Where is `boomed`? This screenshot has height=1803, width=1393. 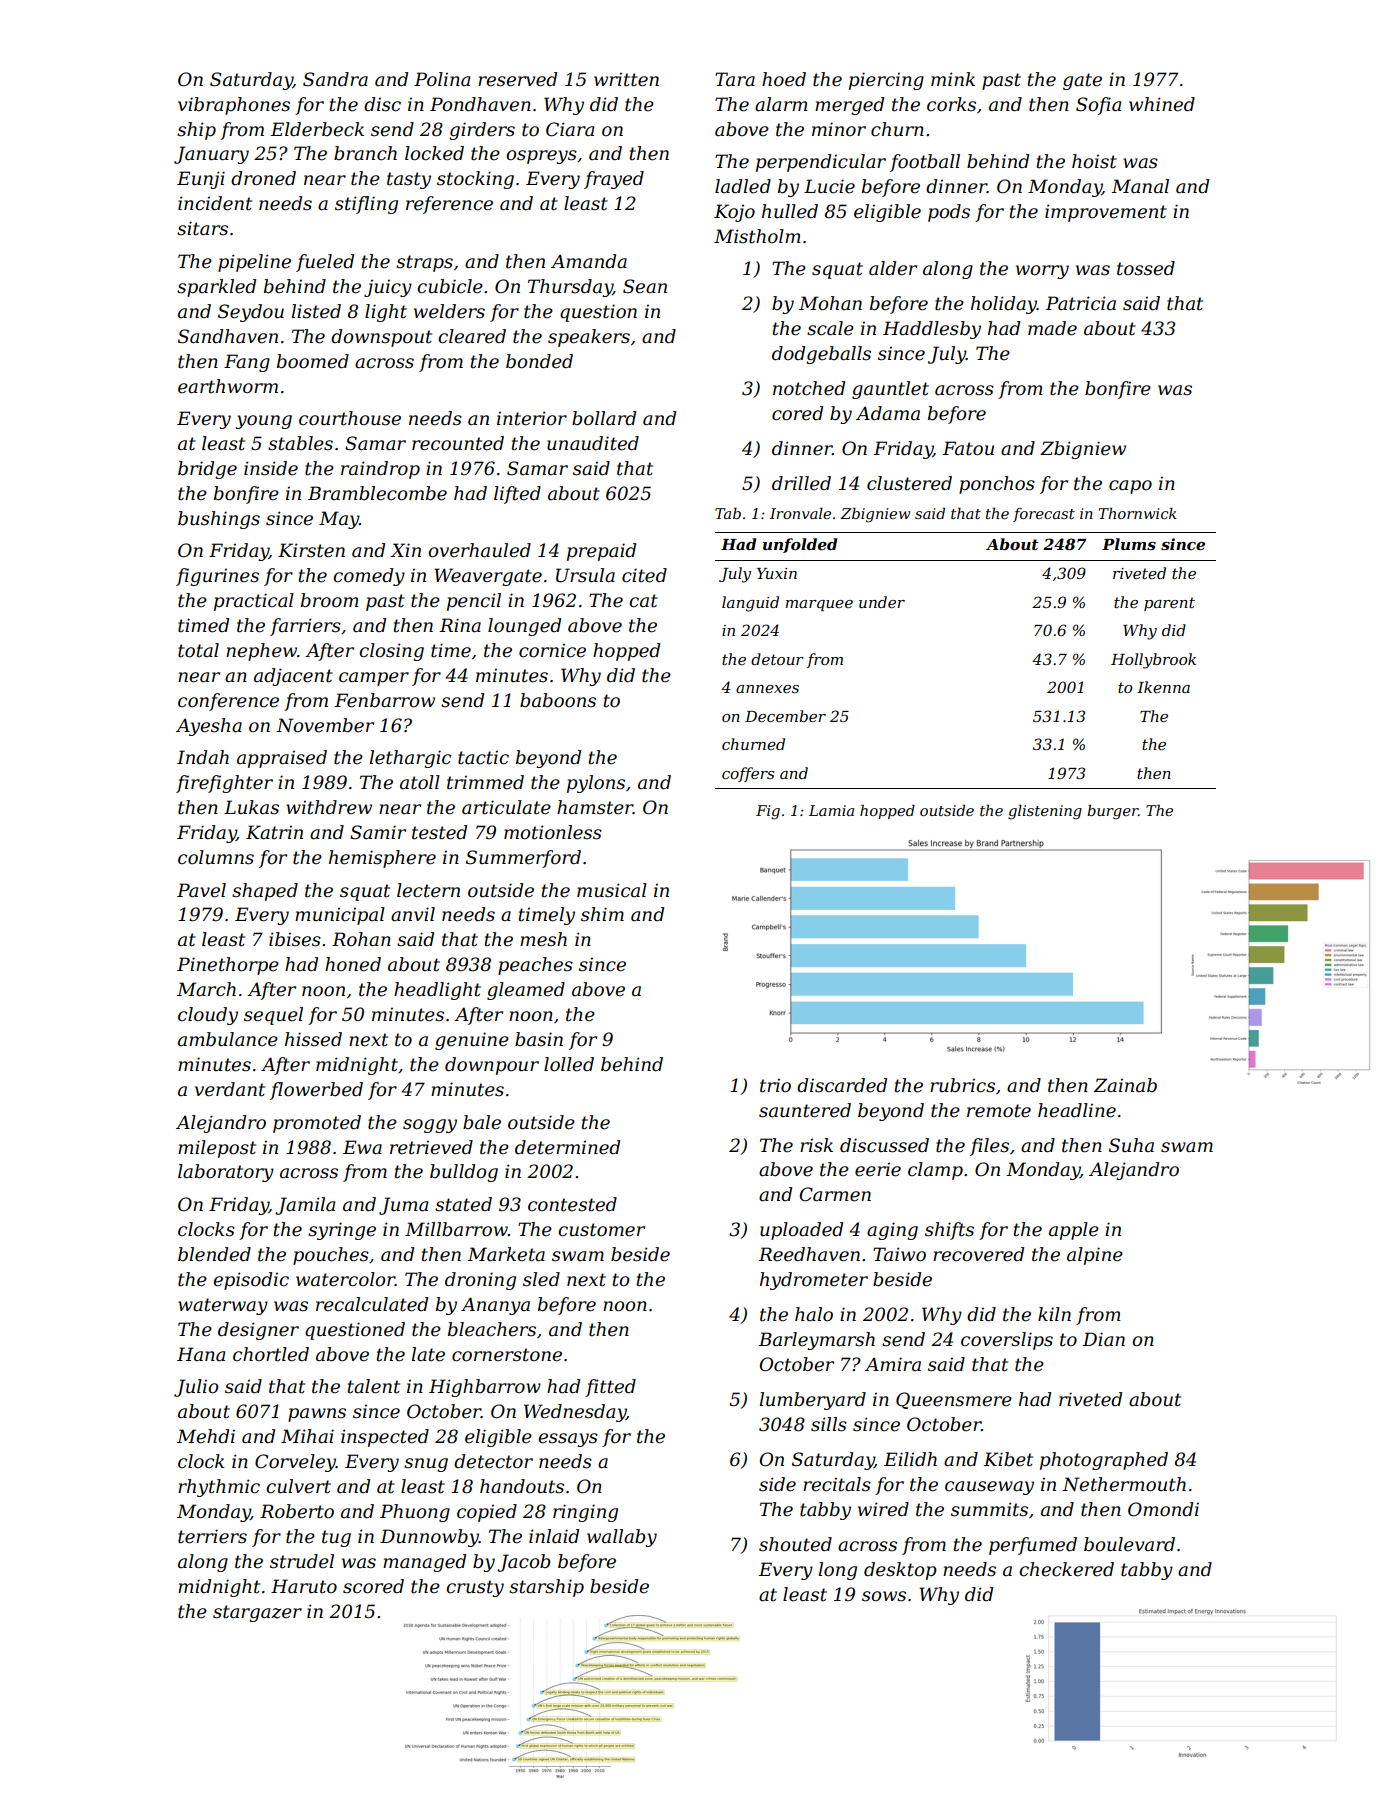 boomed is located at coordinates (313, 361).
